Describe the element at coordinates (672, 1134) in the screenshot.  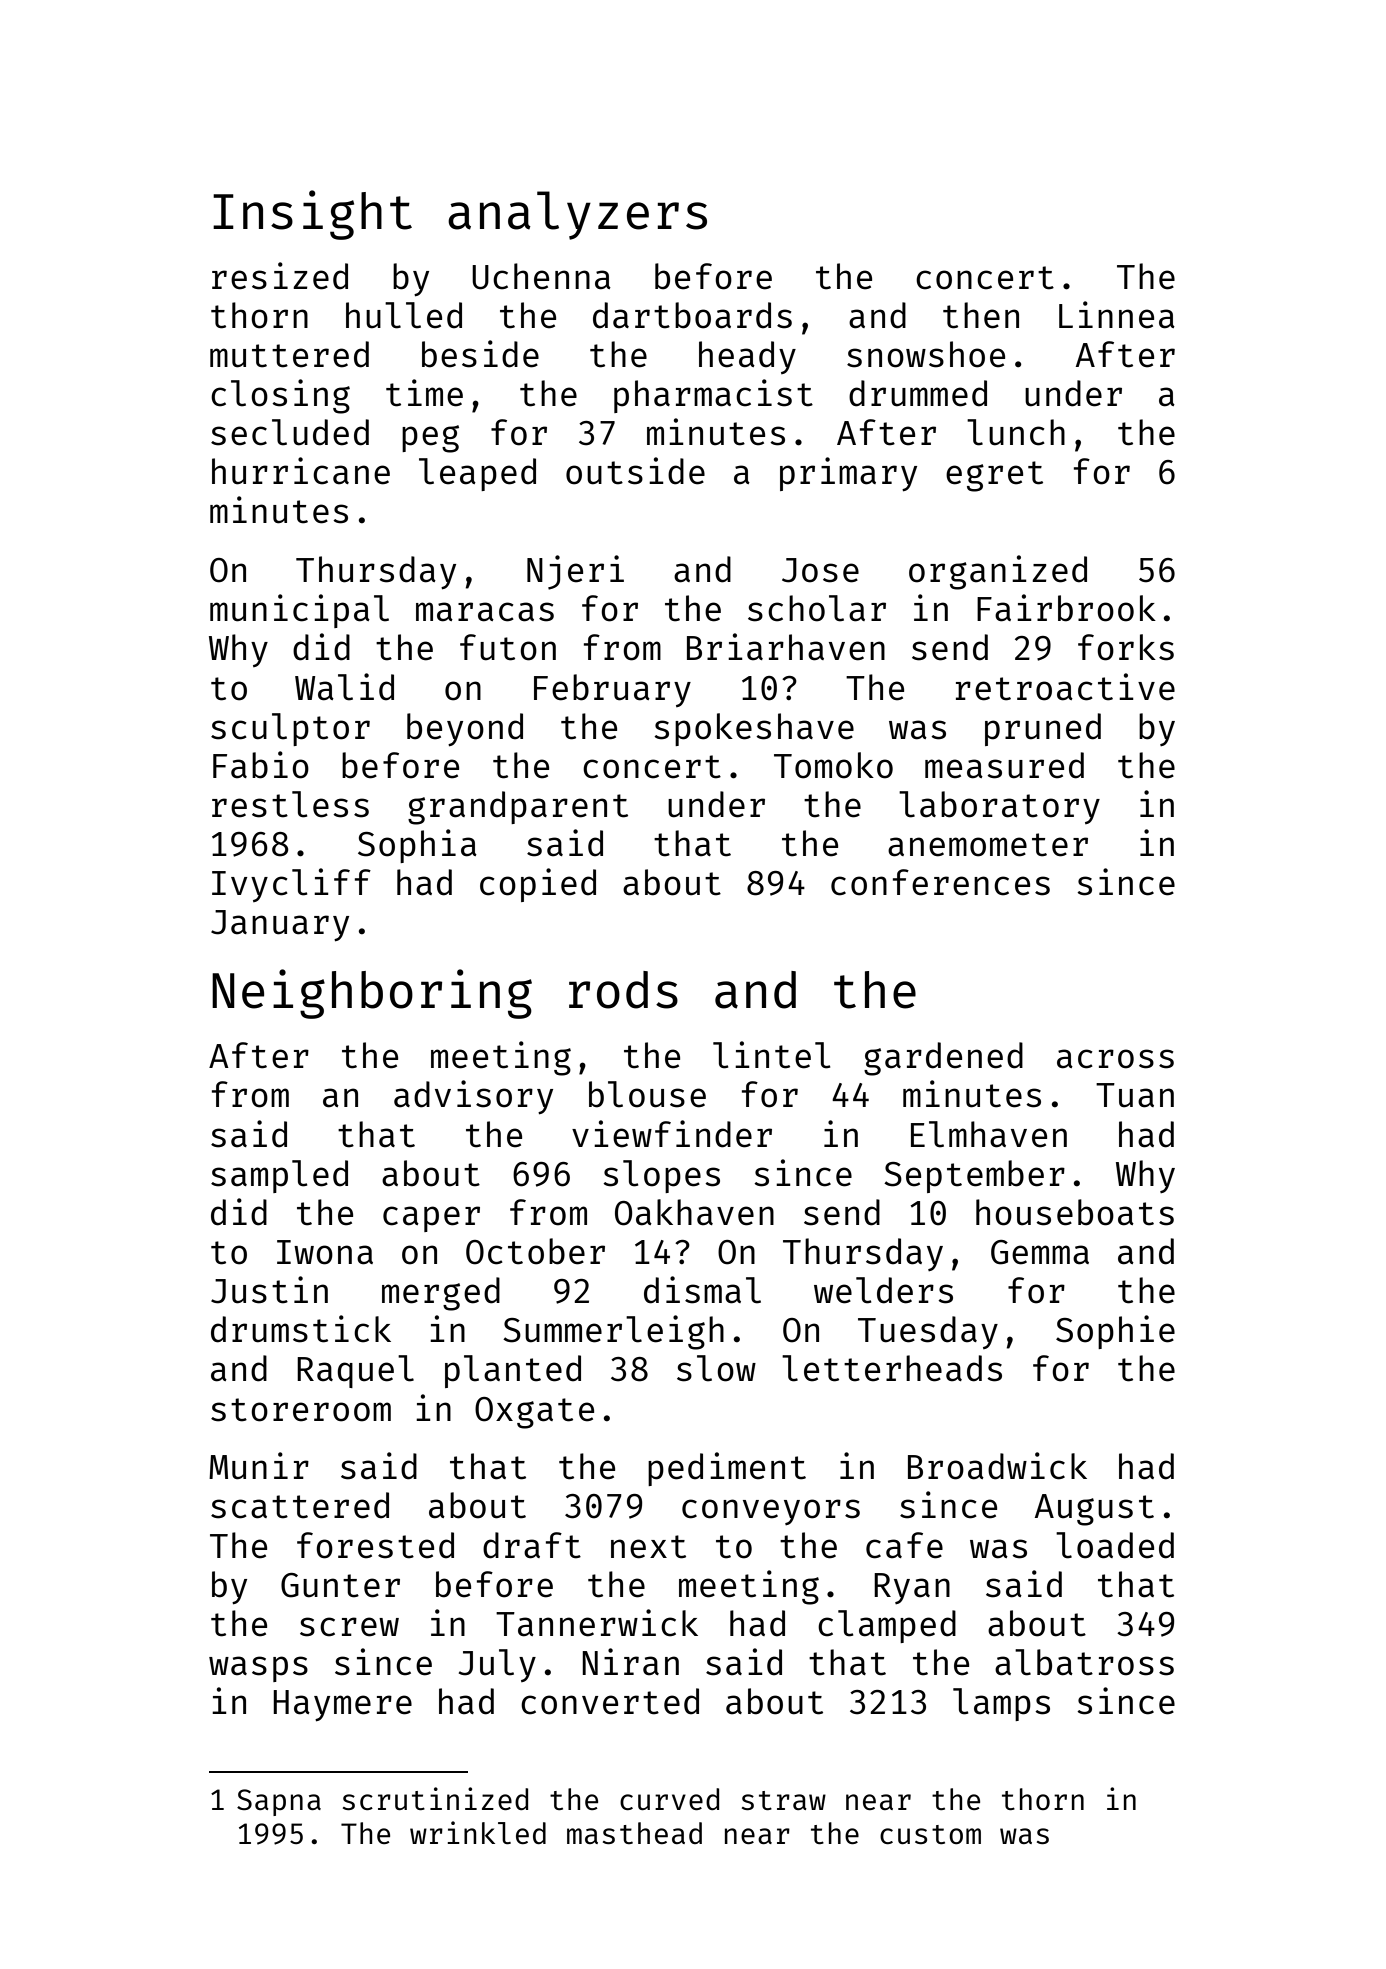
I see `viewfinder` at that location.
